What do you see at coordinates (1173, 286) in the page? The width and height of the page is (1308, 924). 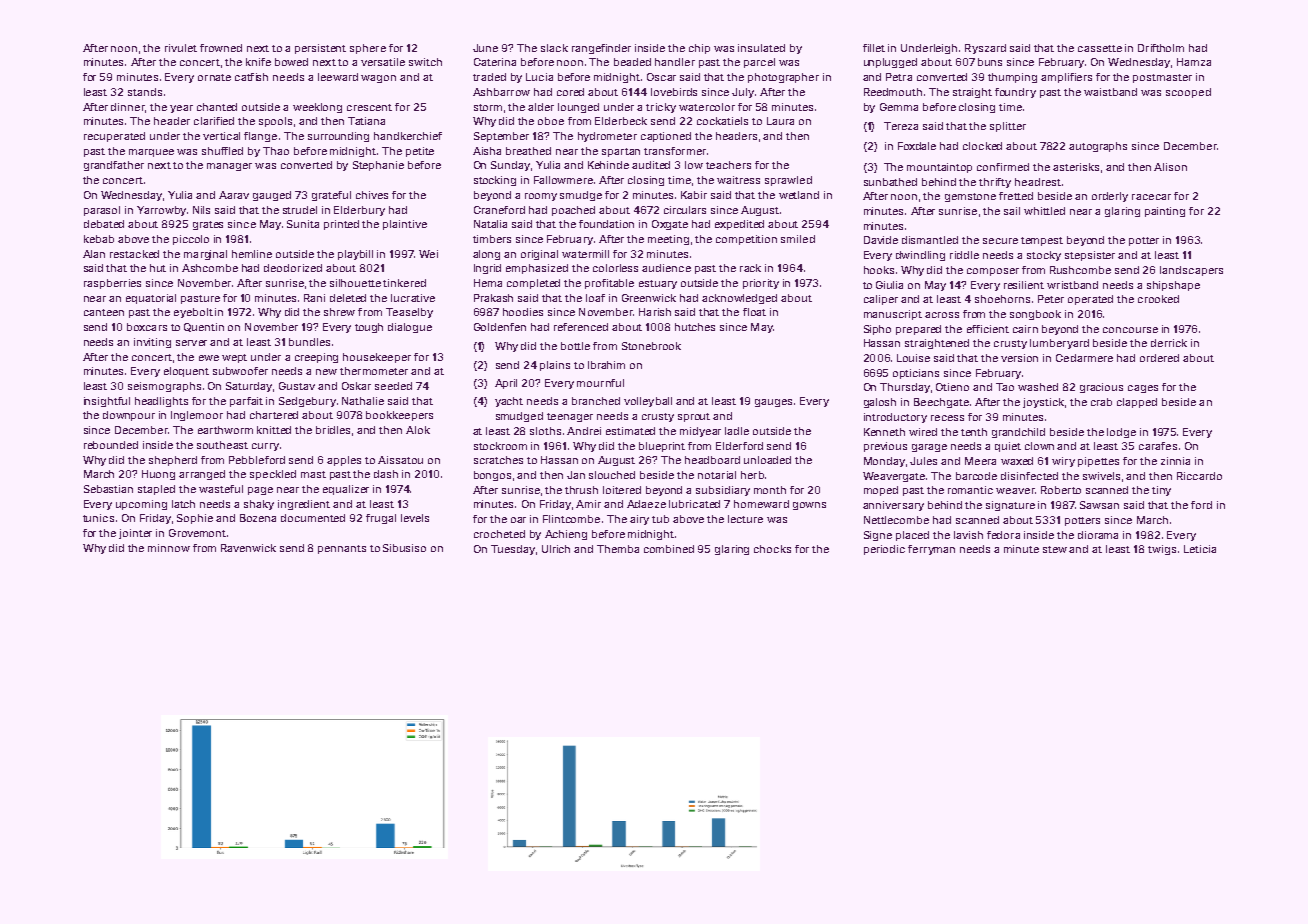 I see `shipshape` at bounding box center [1173, 286].
